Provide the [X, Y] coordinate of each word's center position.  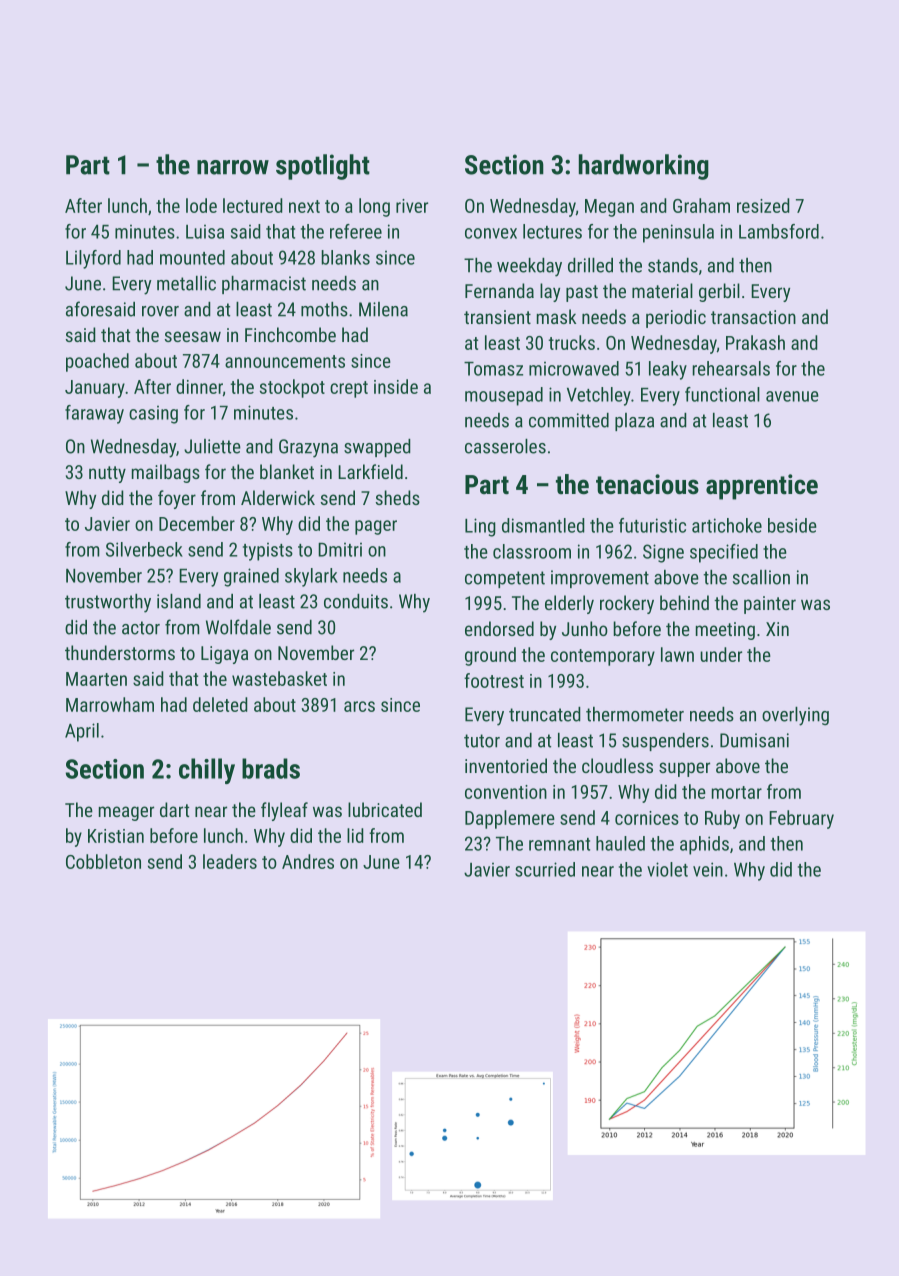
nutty [107, 474]
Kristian [116, 836]
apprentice [762, 487]
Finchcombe [290, 334]
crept [349, 389]
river [412, 206]
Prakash [755, 342]
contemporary [603, 657]
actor [141, 628]
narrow [233, 167]
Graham [701, 205]
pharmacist [264, 285]
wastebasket [279, 678]
